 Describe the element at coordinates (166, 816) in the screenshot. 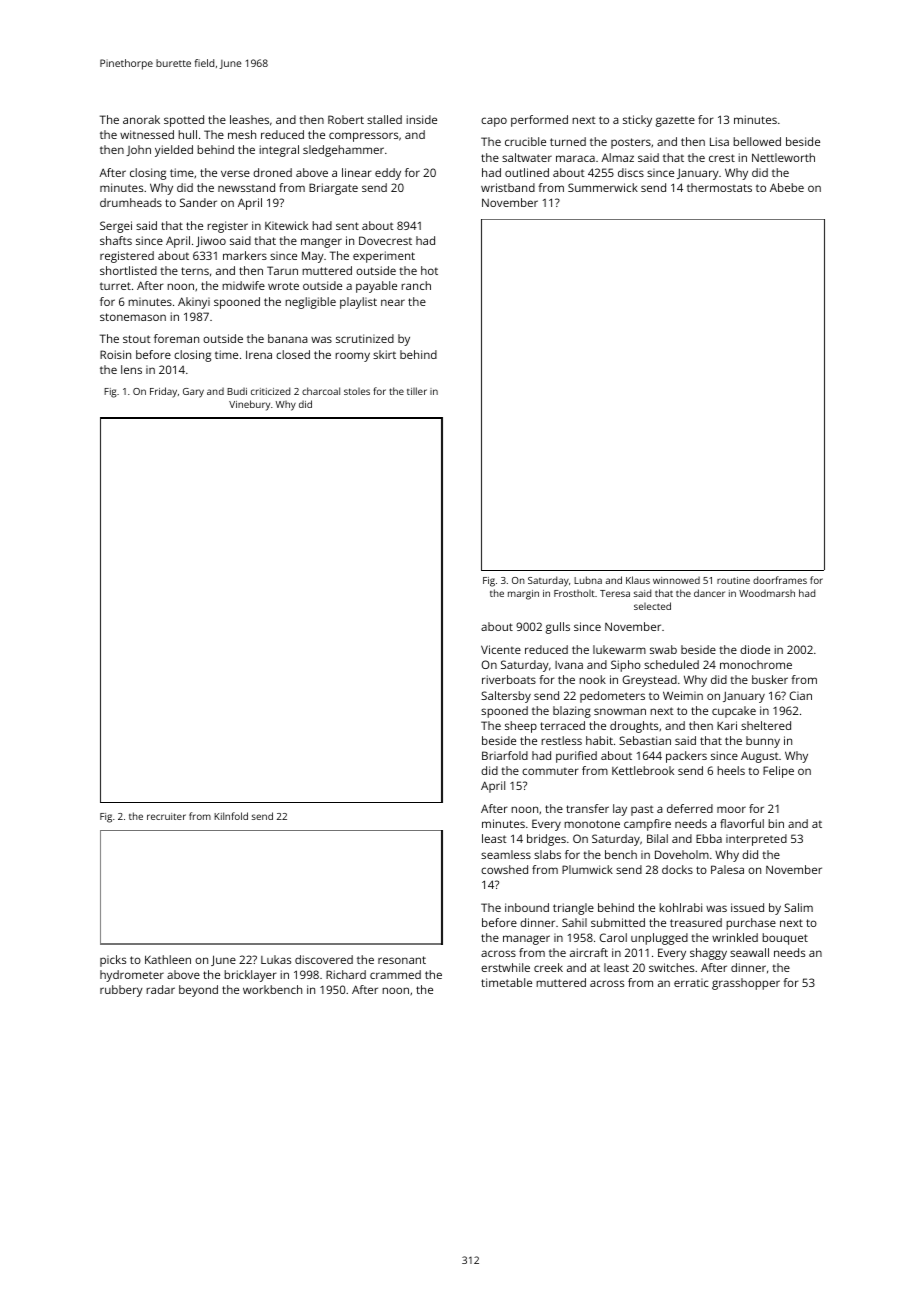

I see `recruiter` at that location.
